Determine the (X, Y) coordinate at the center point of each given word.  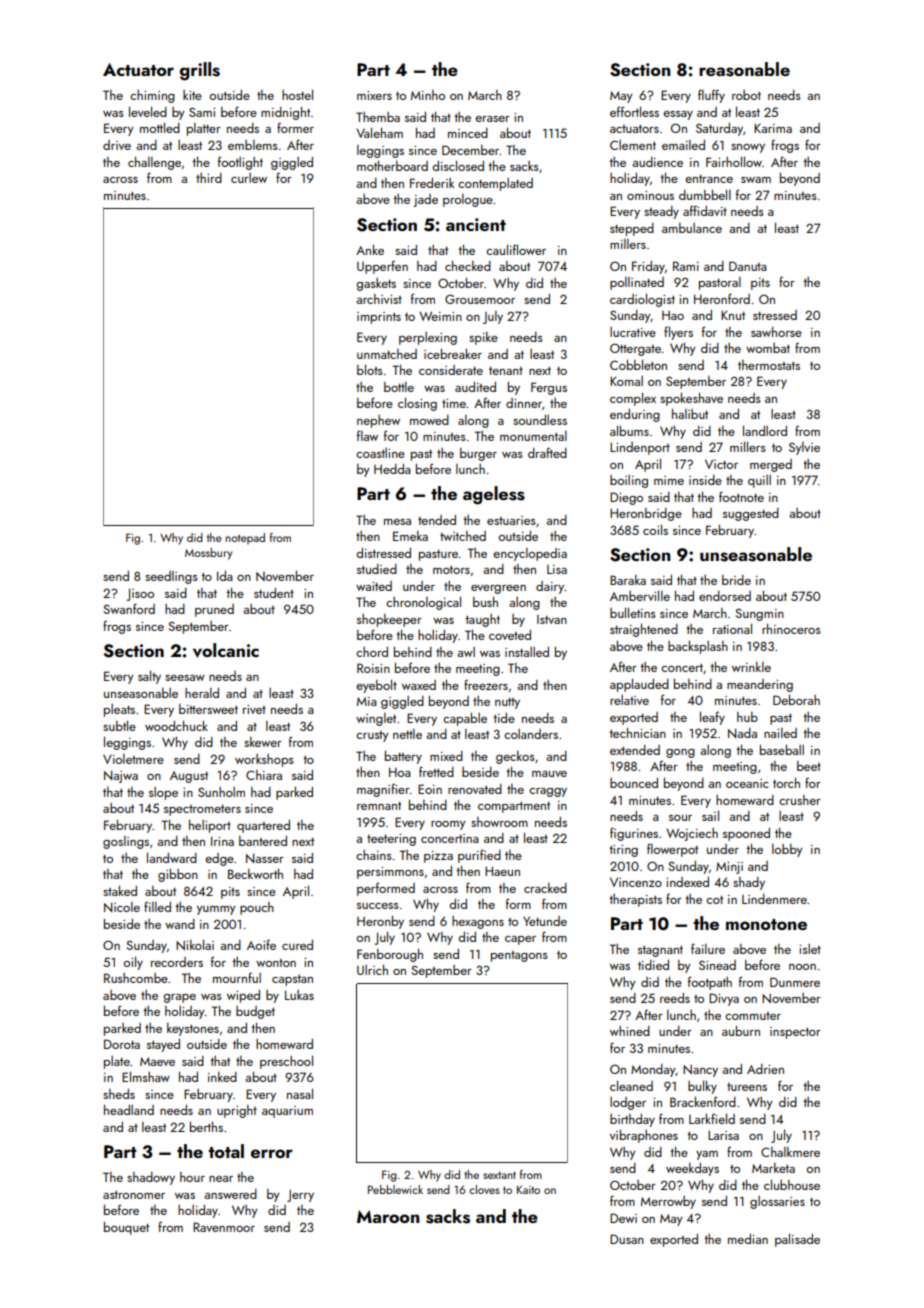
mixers (374, 95)
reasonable (744, 69)
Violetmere (133, 759)
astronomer (134, 1195)
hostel (297, 94)
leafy (712, 718)
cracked (545, 888)
